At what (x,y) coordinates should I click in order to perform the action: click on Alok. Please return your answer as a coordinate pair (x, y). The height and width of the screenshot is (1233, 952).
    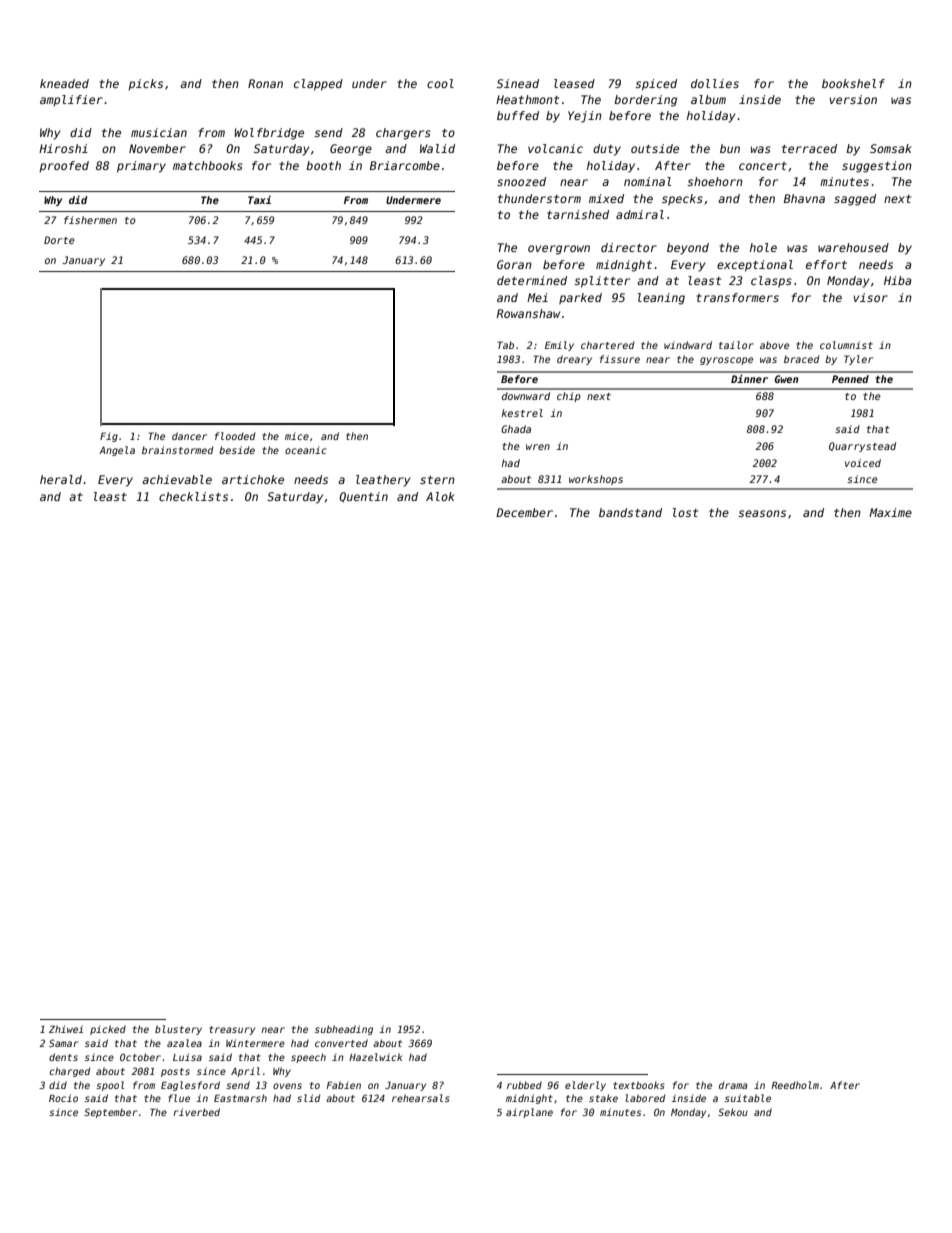
    Looking at the image, I should click on (440, 496).
